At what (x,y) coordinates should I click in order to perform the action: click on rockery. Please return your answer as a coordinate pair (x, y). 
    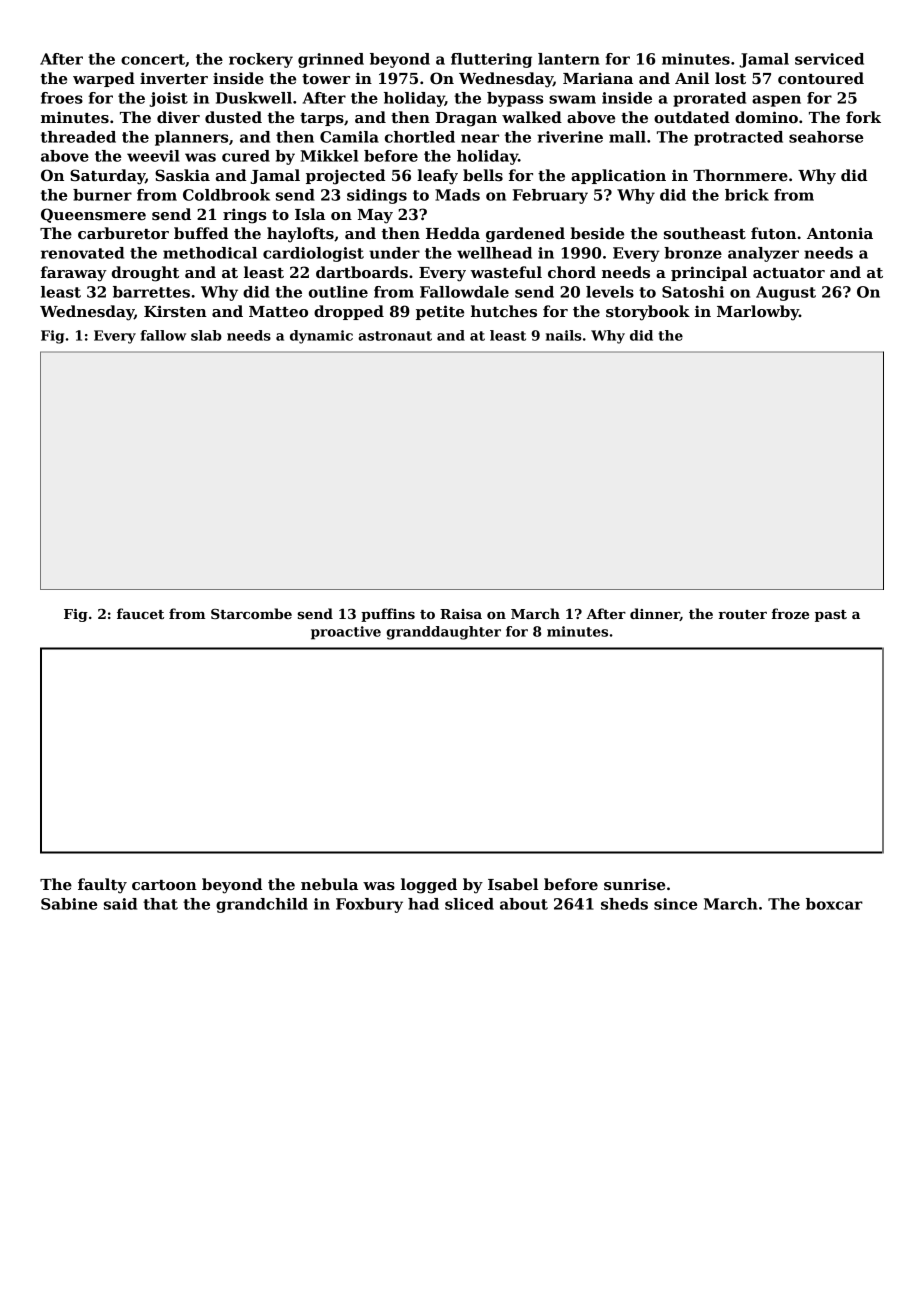
    Looking at the image, I should click on (261, 60).
